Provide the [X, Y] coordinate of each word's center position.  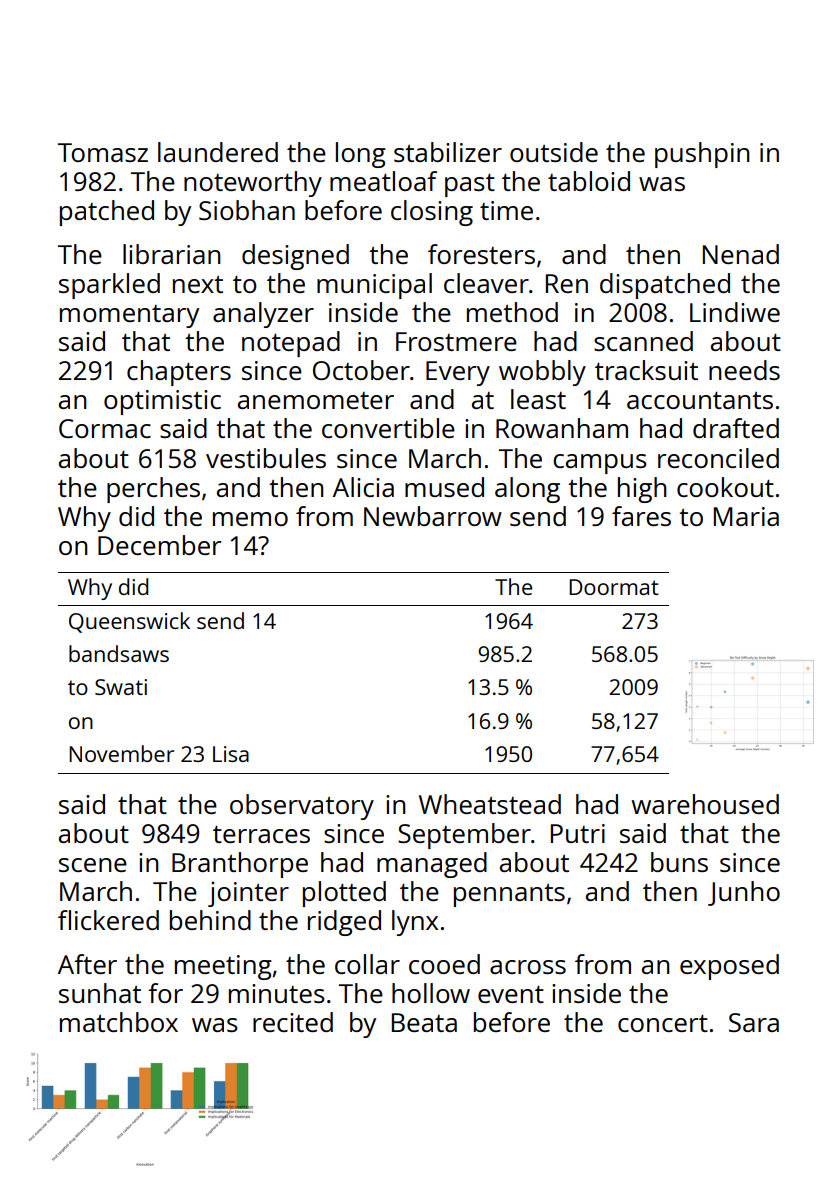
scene [93, 865]
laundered [218, 152]
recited [293, 1022]
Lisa [231, 754]
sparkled [109, 286]
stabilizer [448, 152]
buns [679, 862]
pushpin [702, 155]
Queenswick [129, 622]
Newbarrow [433, 516]
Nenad [741, 254]
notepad [291, 344]
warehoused [705, 804]
